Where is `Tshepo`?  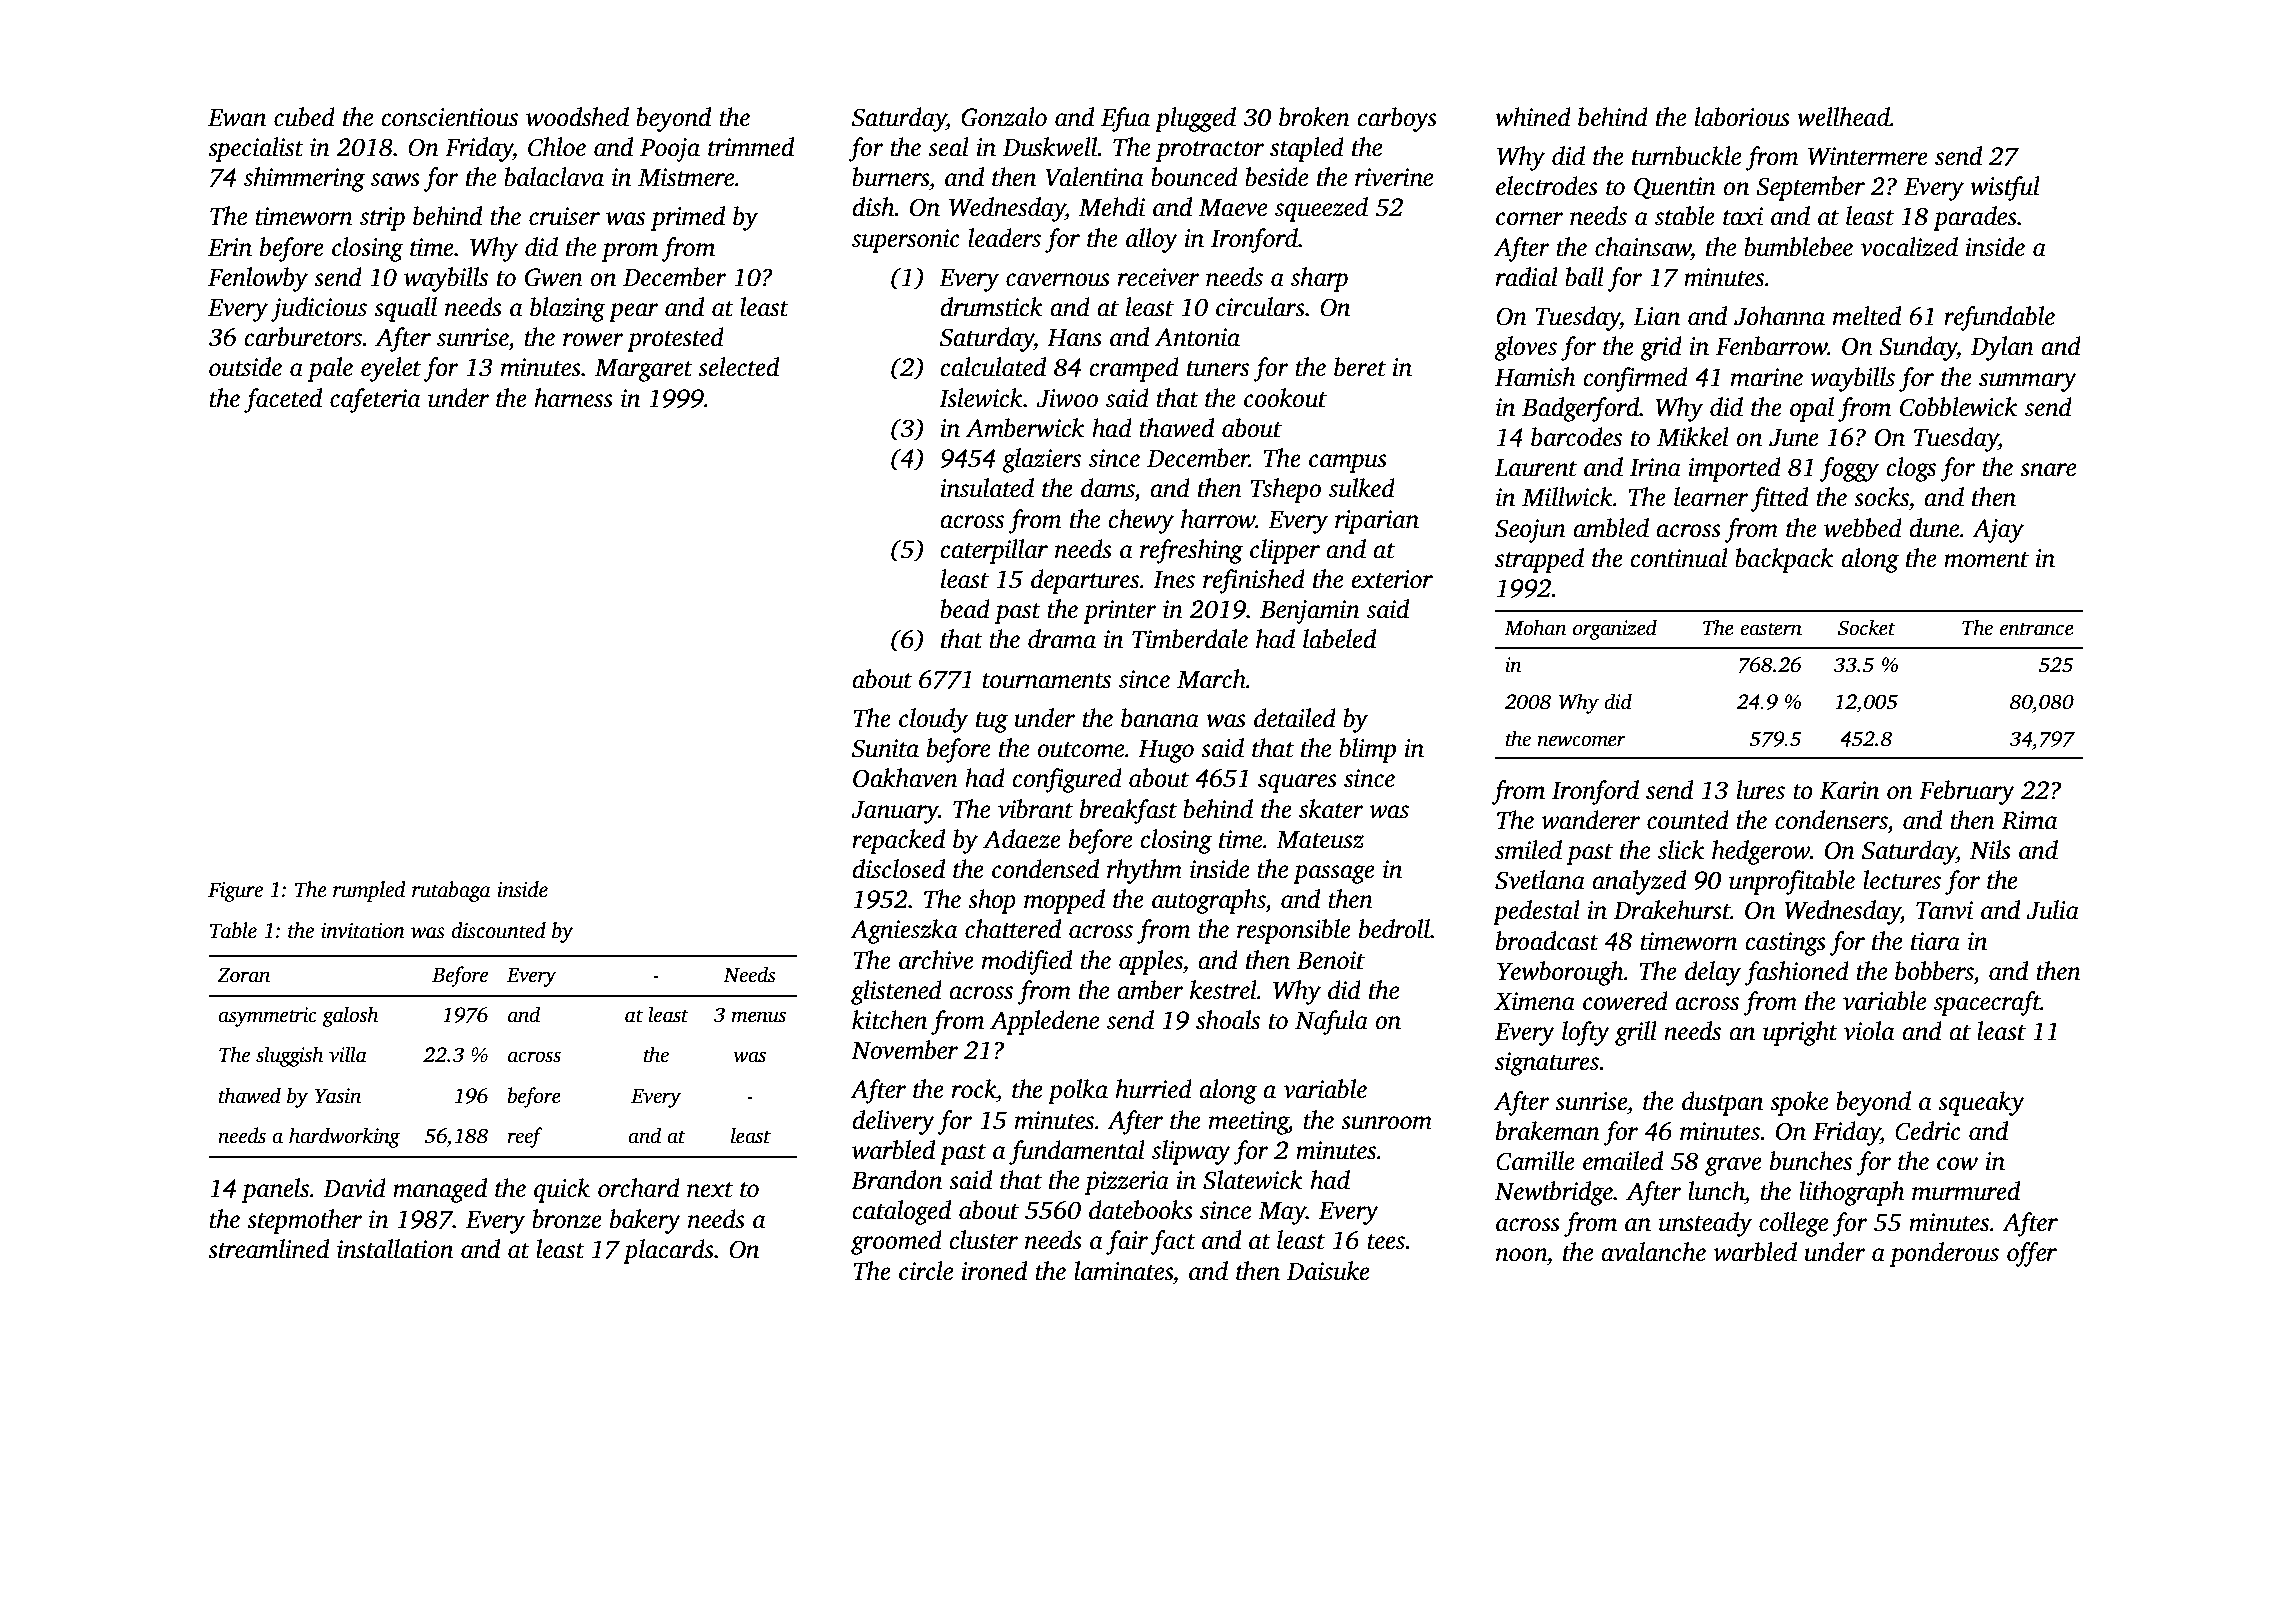
Tshepo is located at coordinates (1285, 490).
